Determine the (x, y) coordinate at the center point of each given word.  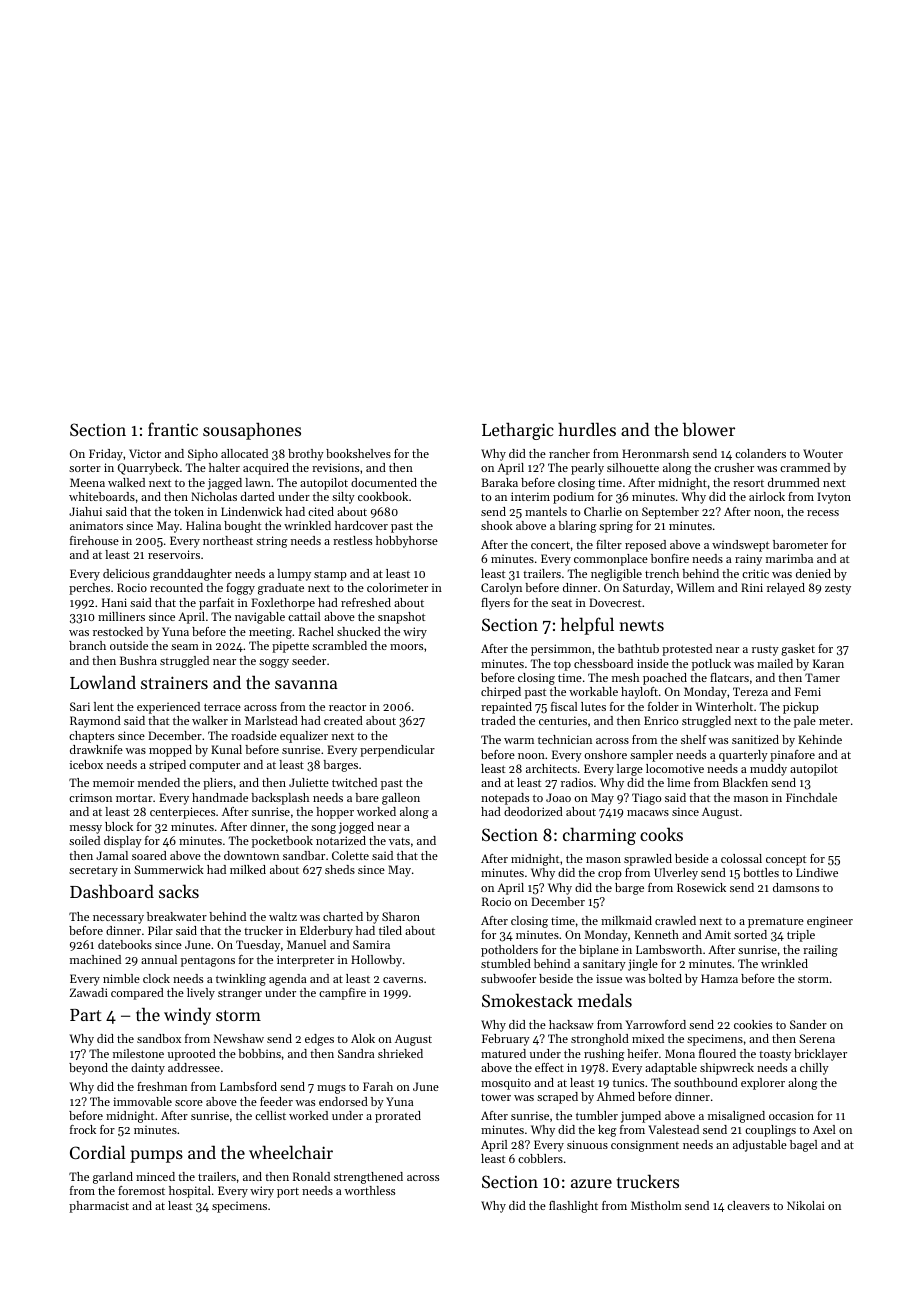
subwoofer (508, 978)
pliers (218, 784)
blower (709, 429)
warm (519, 741)
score (189, 1103)
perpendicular (397, 751)
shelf (694, 739)
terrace (222, 707)
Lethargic (518, 431)
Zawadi (89, 992)
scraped (557, 1098)
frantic (173, 429)
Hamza (719, 978)
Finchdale (811, 797)
